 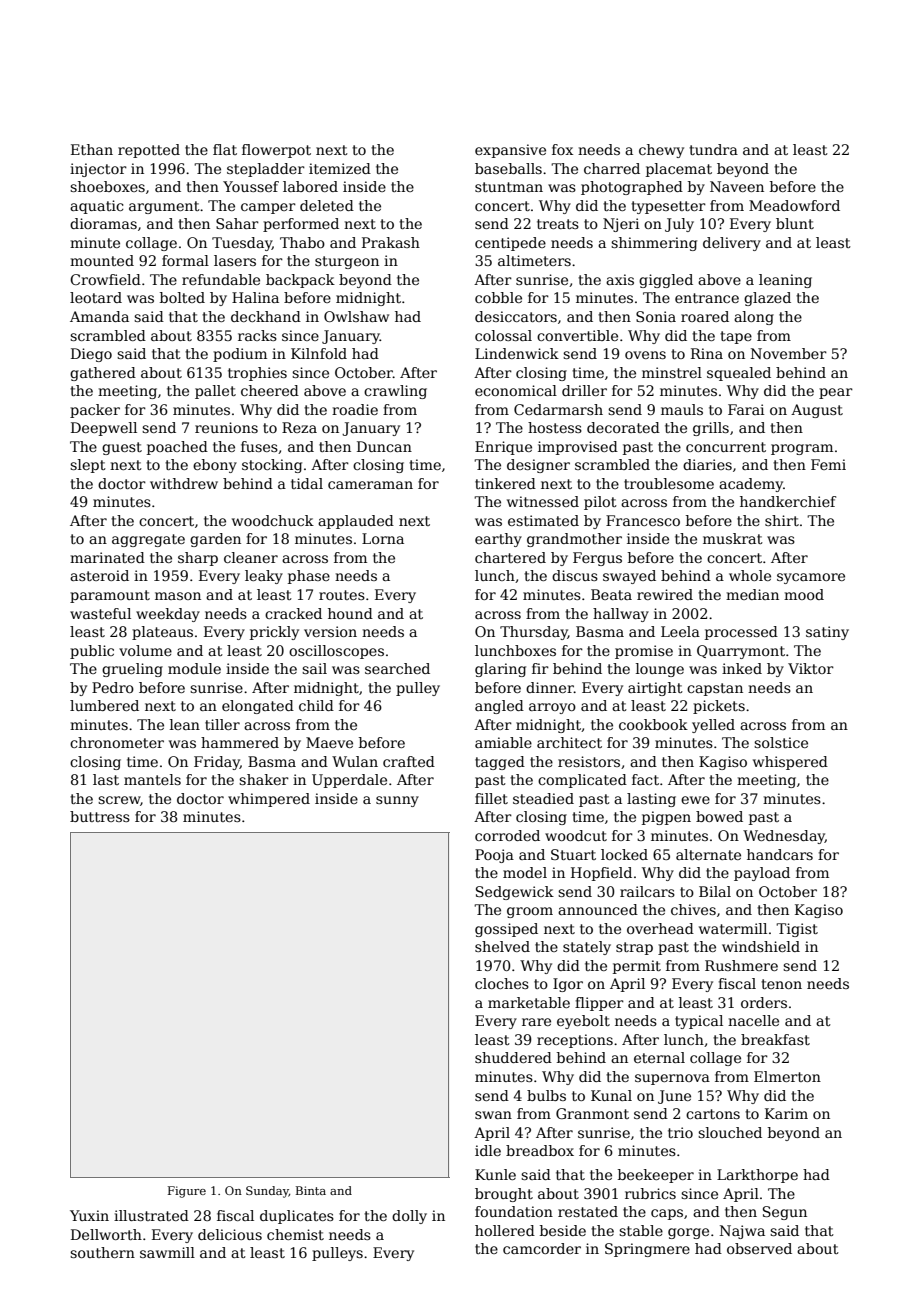 What do you see at coordinates (509, 187) in the screenshot?
I see `stuntman` at bounding box center [509, 187].
